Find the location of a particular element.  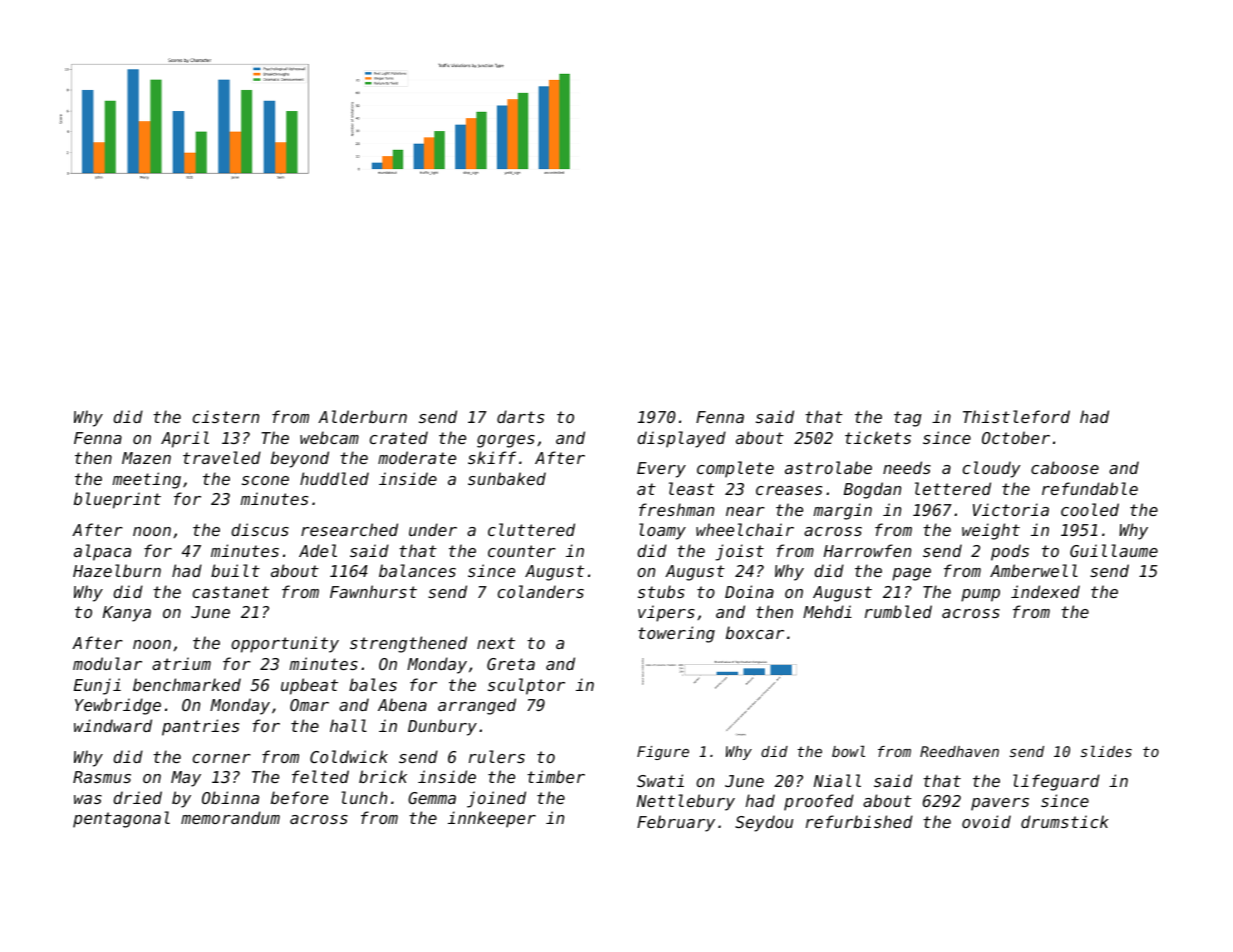

darts is located at coordinates (520, 416).
